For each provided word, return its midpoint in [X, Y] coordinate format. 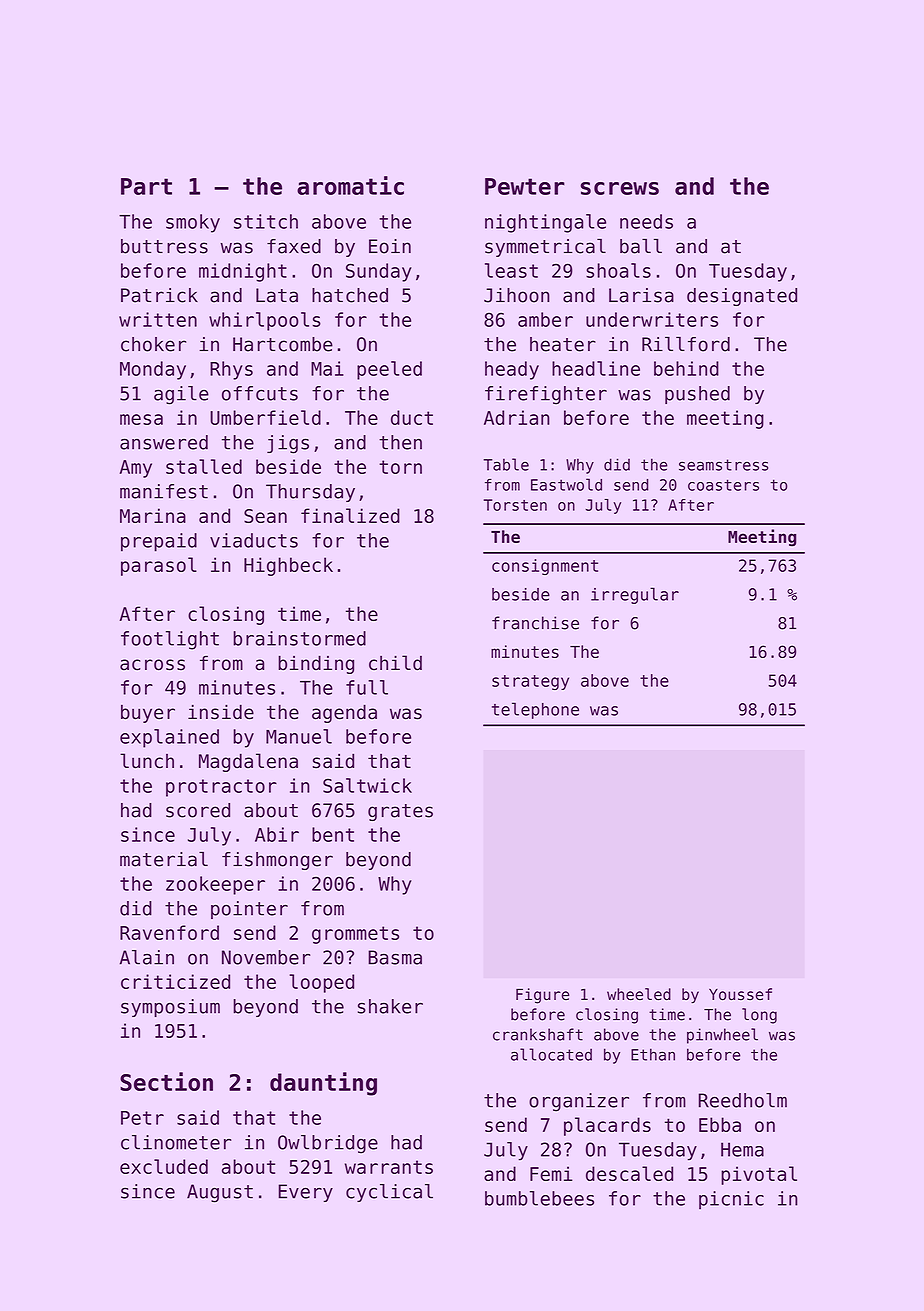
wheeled [639, 994]
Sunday [379, 272]
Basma [395, 957]
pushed [697, 395]
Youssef [740, 994]
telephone [535, 710]
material [164, 859]
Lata [277, 295]
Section [166, 1081]
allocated [551, 1054]
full [367, 687]
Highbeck [288, 566]
